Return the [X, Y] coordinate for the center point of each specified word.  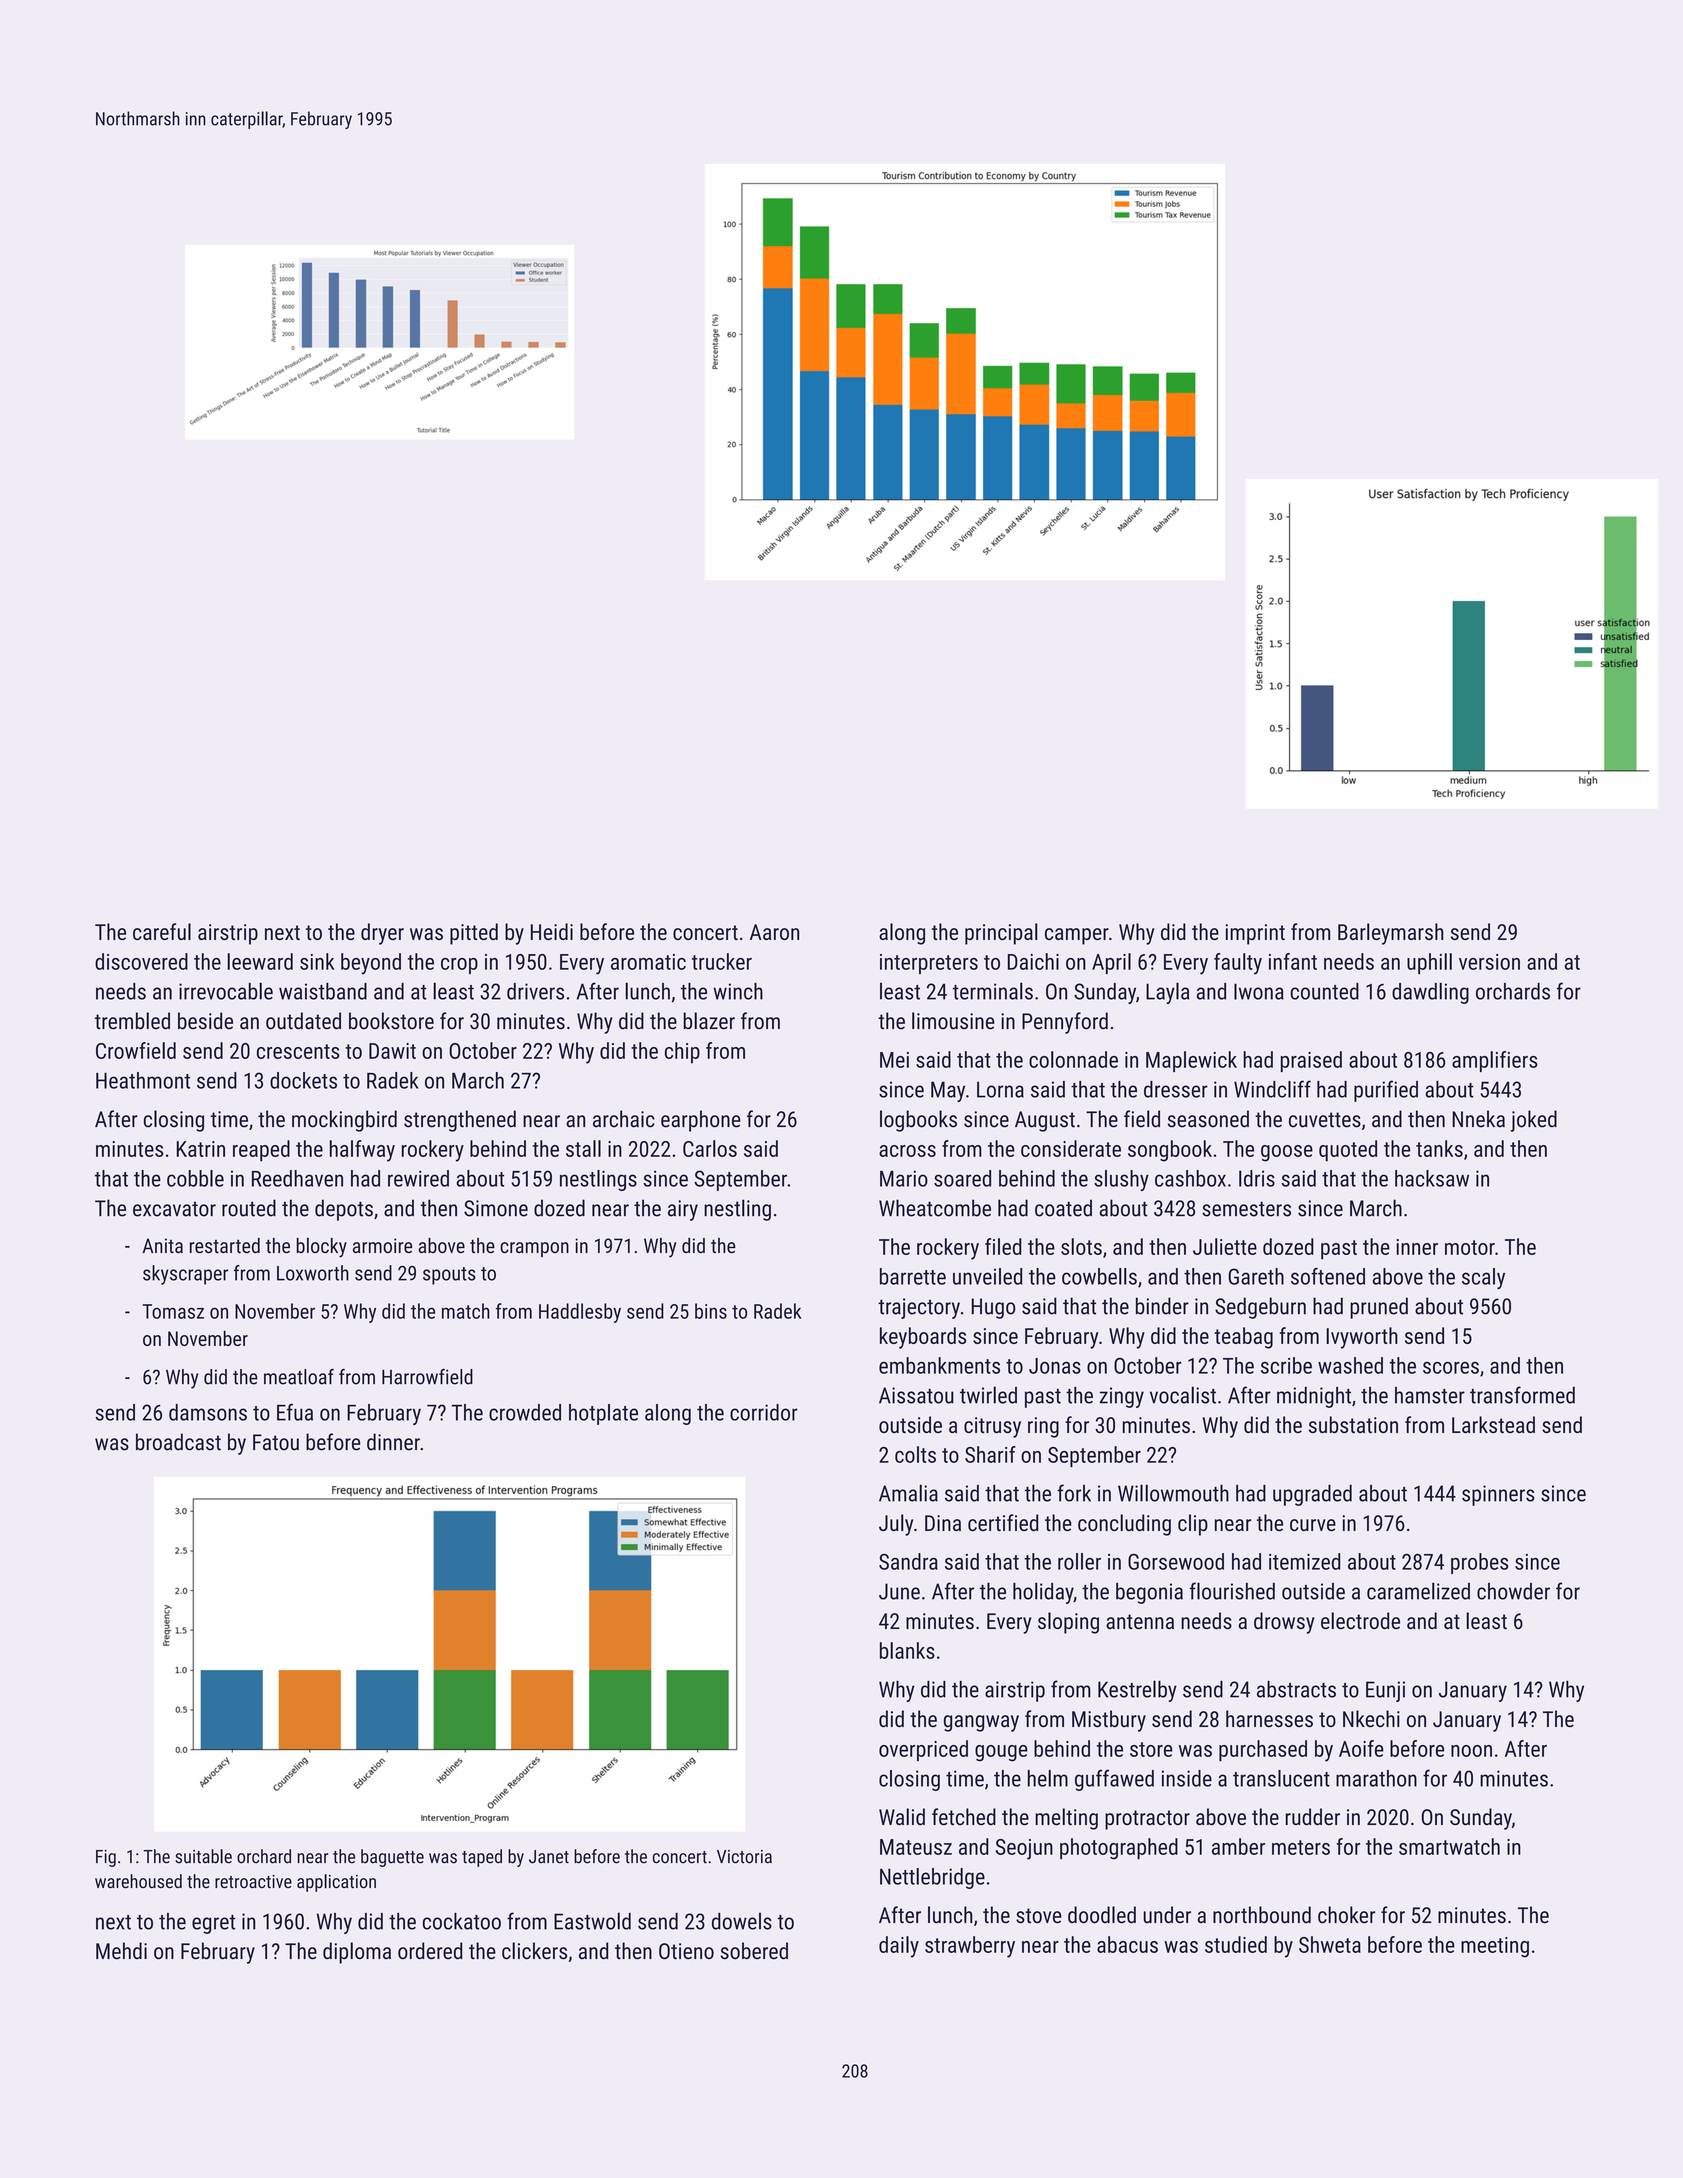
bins [711, 1311]
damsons [208, 1412]
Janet [549, 1857]
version [1489, 962]
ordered [430, 1951]
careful [162, 931]
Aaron [774, 932]
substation [1353, 1424]
